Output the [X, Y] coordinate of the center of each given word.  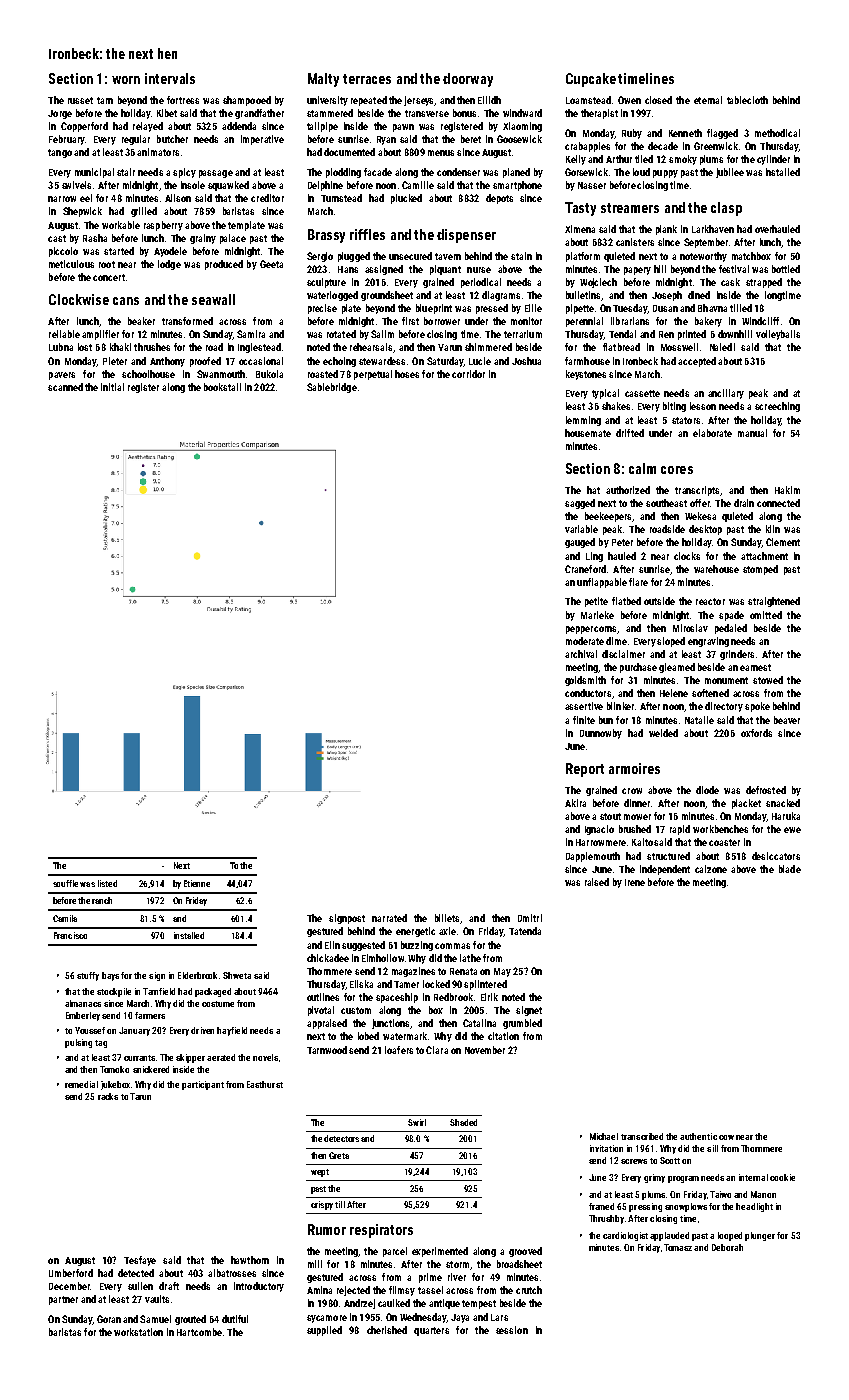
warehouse [716, 569]
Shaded [463, 1122]
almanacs [83, 1003]
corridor [468, 374]
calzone [711, 869]
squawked [228, 186]
